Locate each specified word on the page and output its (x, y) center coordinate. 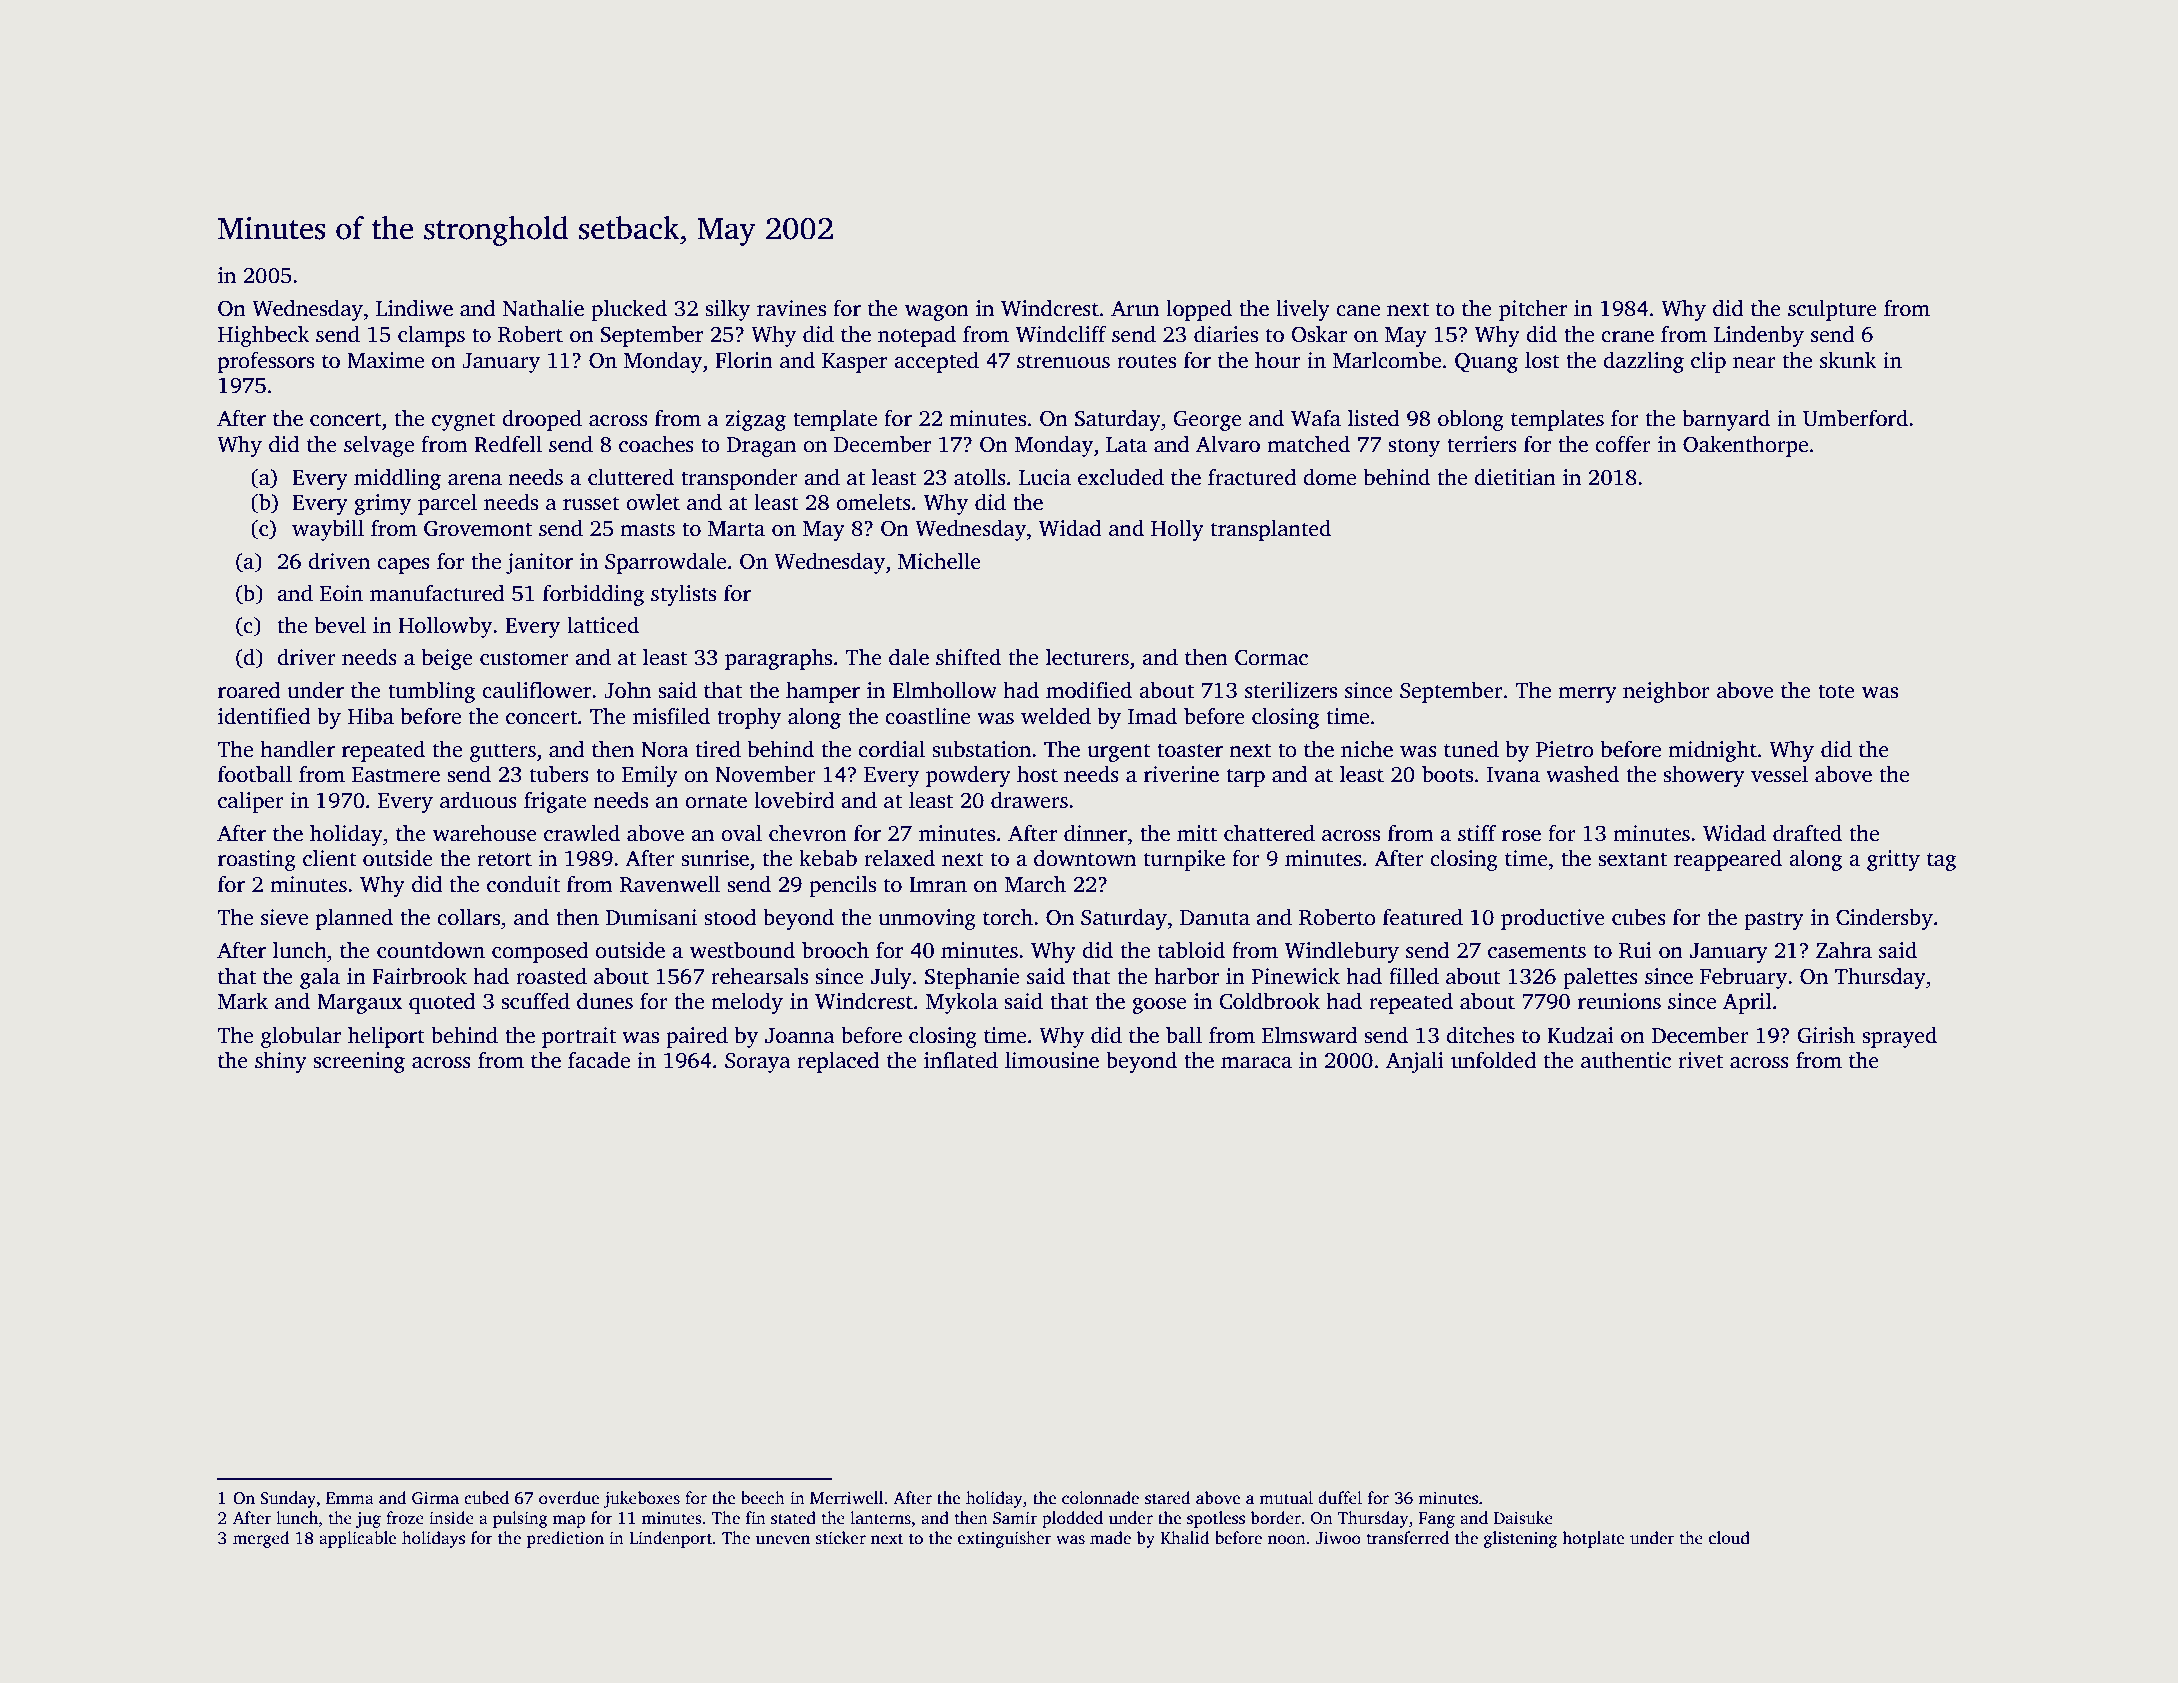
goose (1159, 1006)
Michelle (939, 561)
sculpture (1832, 310)
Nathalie (543, 308)
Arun (1135, 308)
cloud (1729, 1538)
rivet (1700, 1060)
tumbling (431, 692)
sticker (841, 1538)
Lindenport (670, 1539)
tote (1836, 691)
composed (540, 952)
